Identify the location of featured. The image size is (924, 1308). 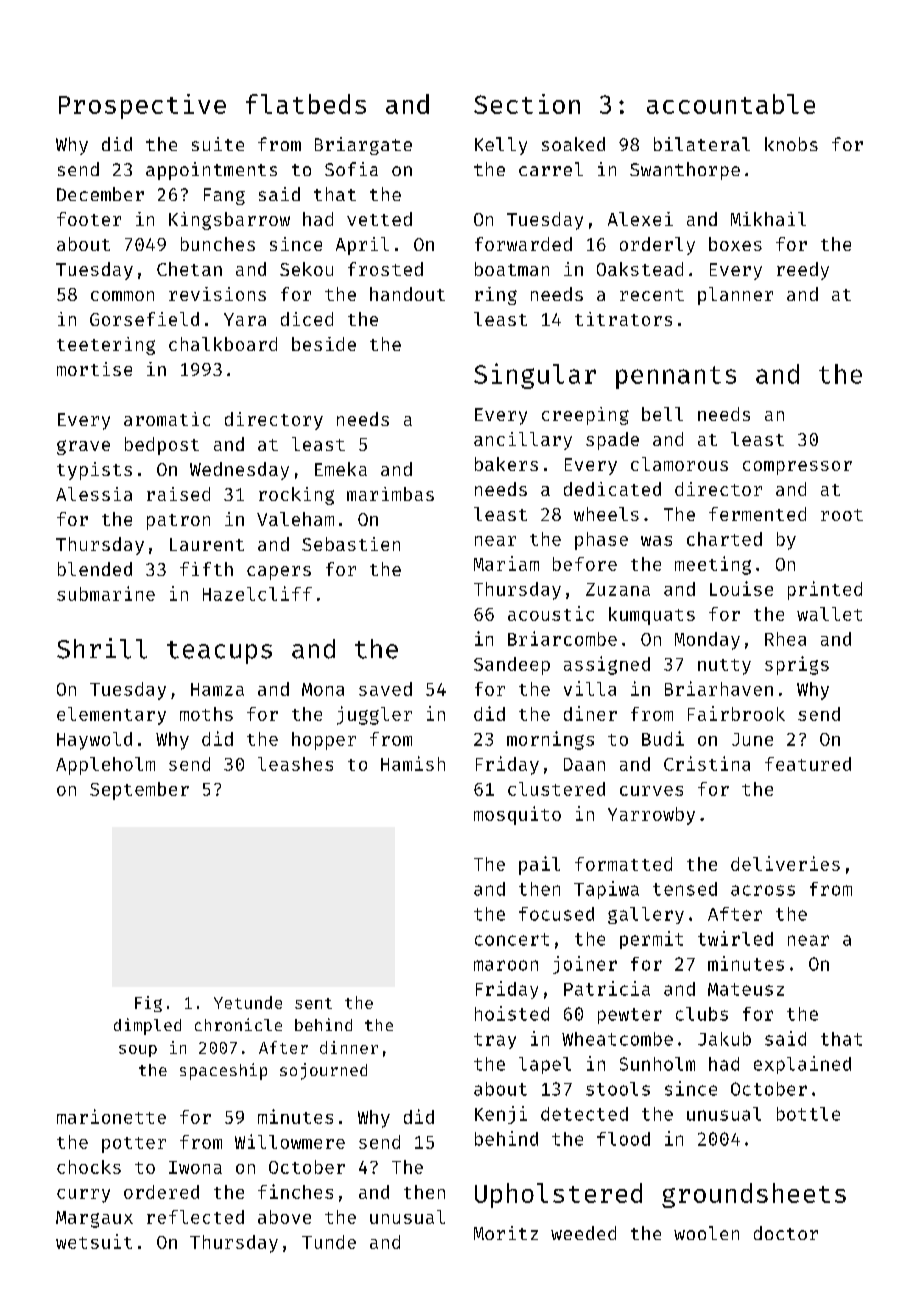
(808, 764).
